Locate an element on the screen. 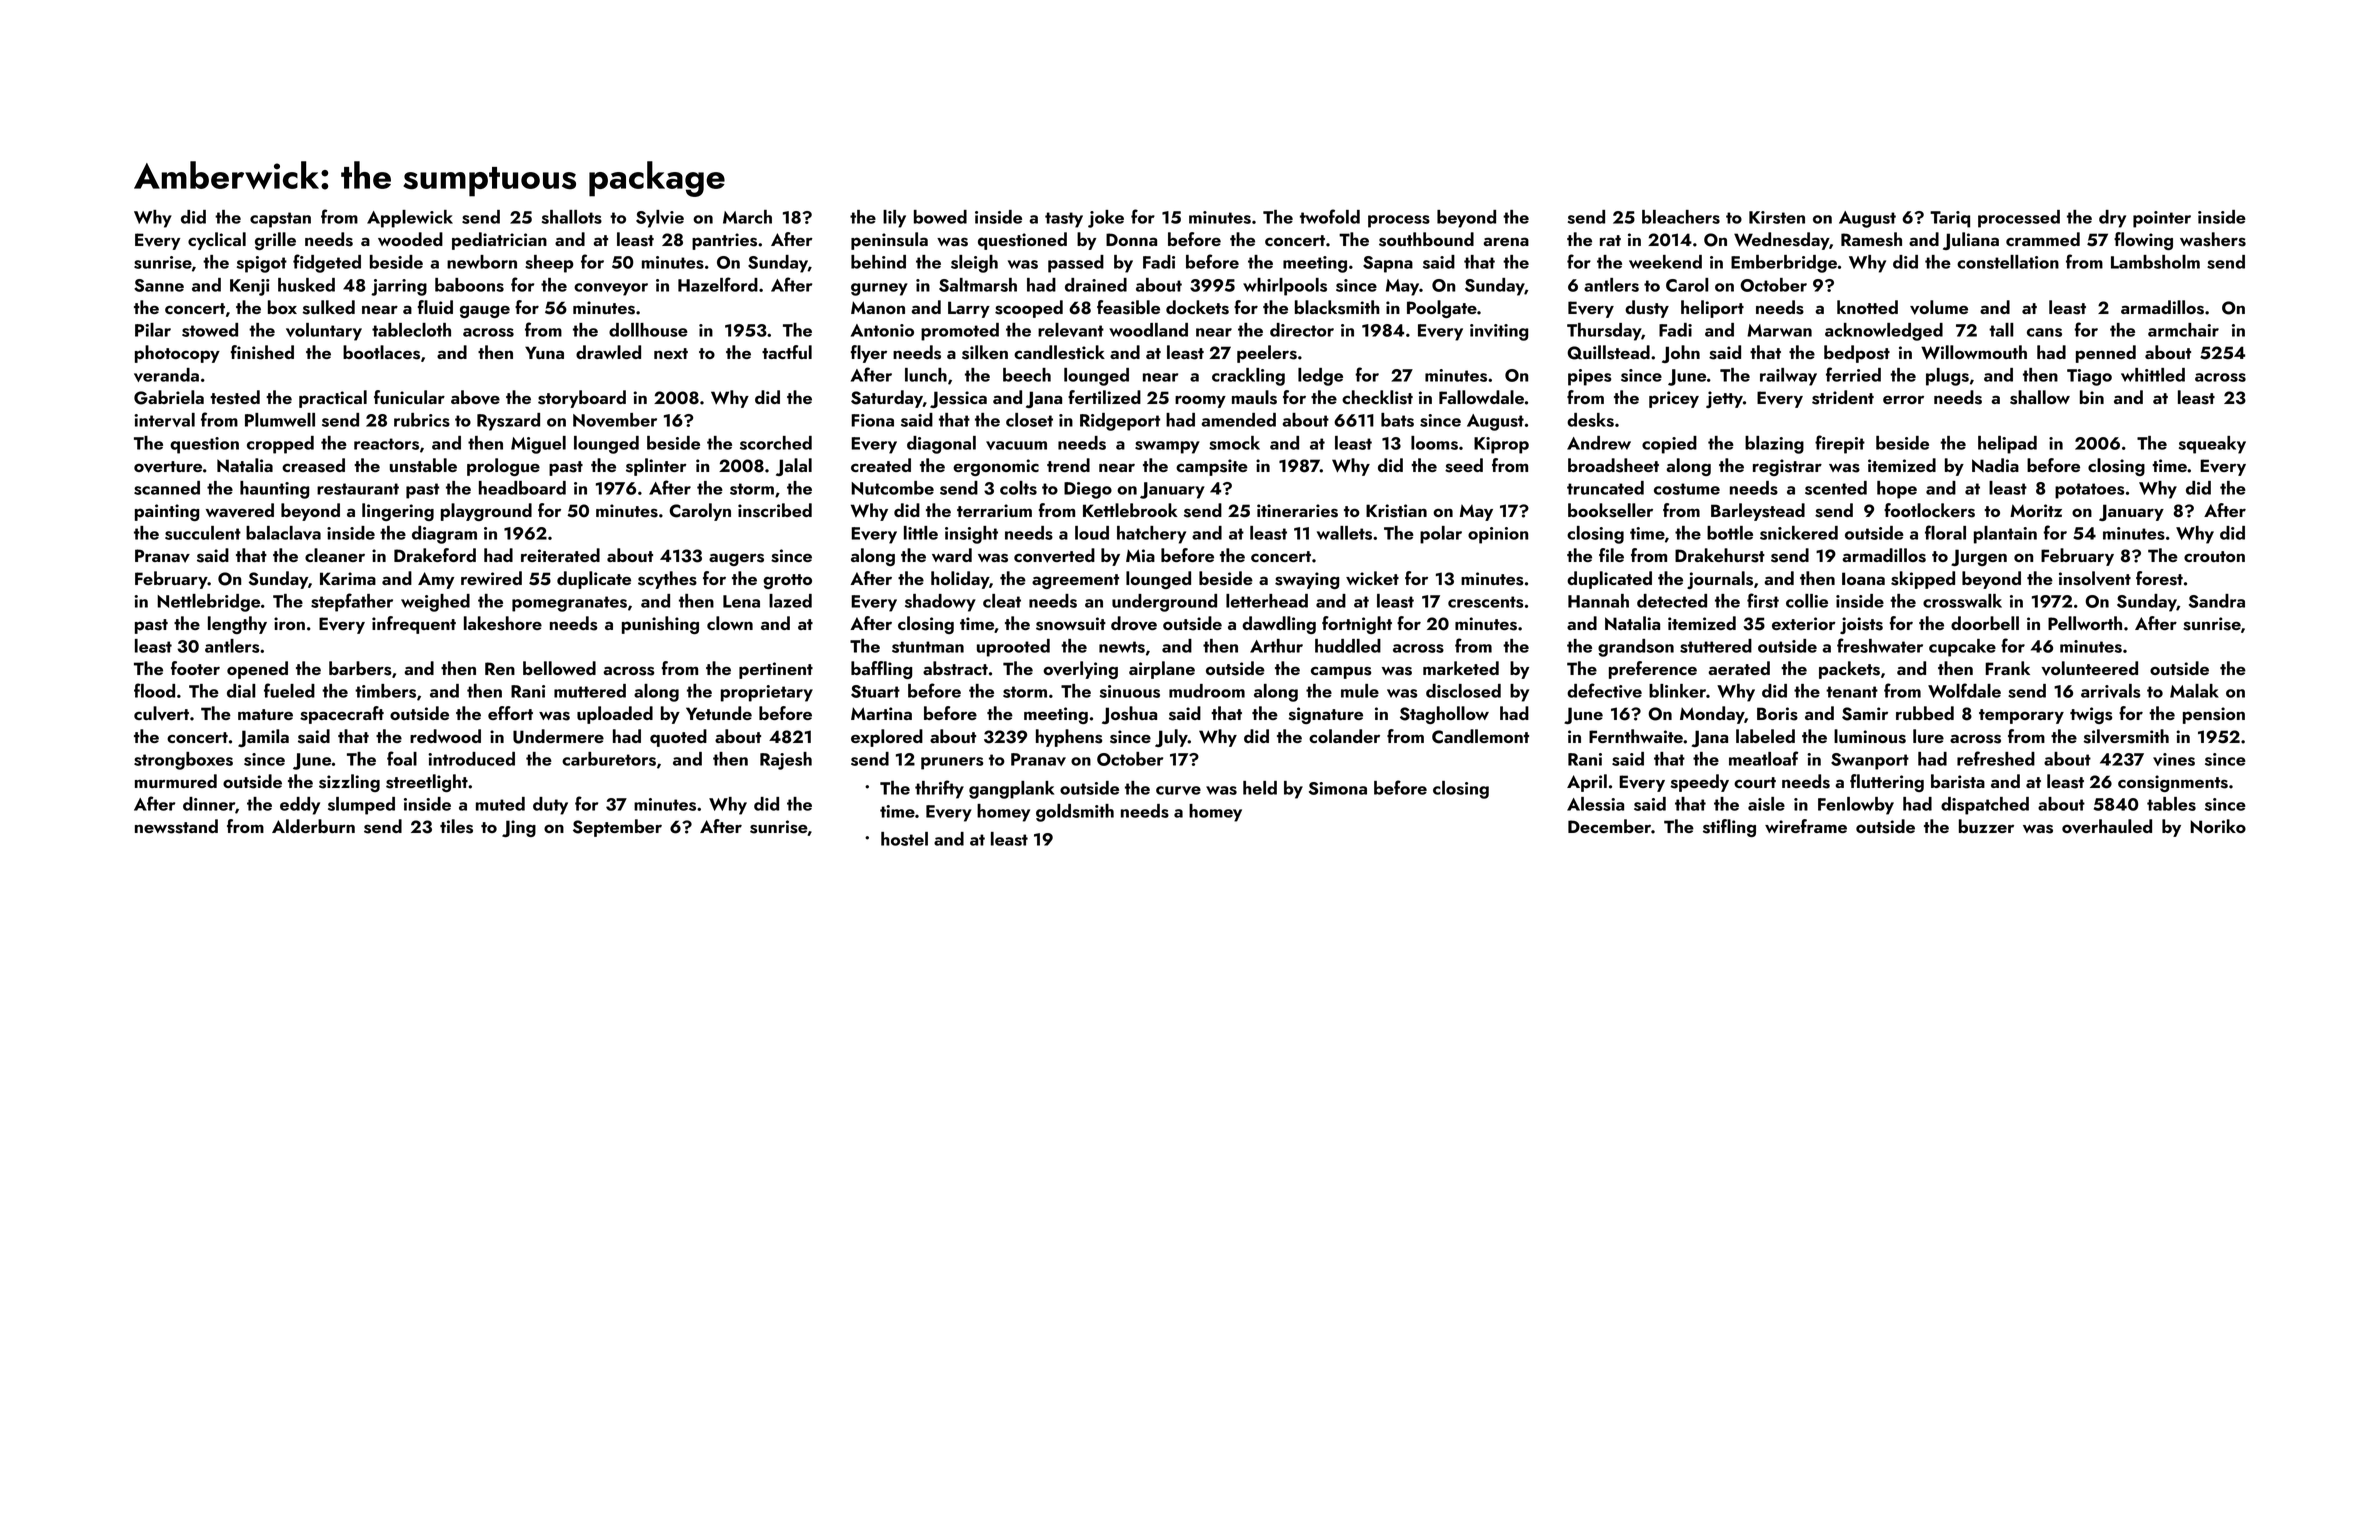 This screenshot has height=1540, width=2380. Jing is located at coordinates (519, 828).
